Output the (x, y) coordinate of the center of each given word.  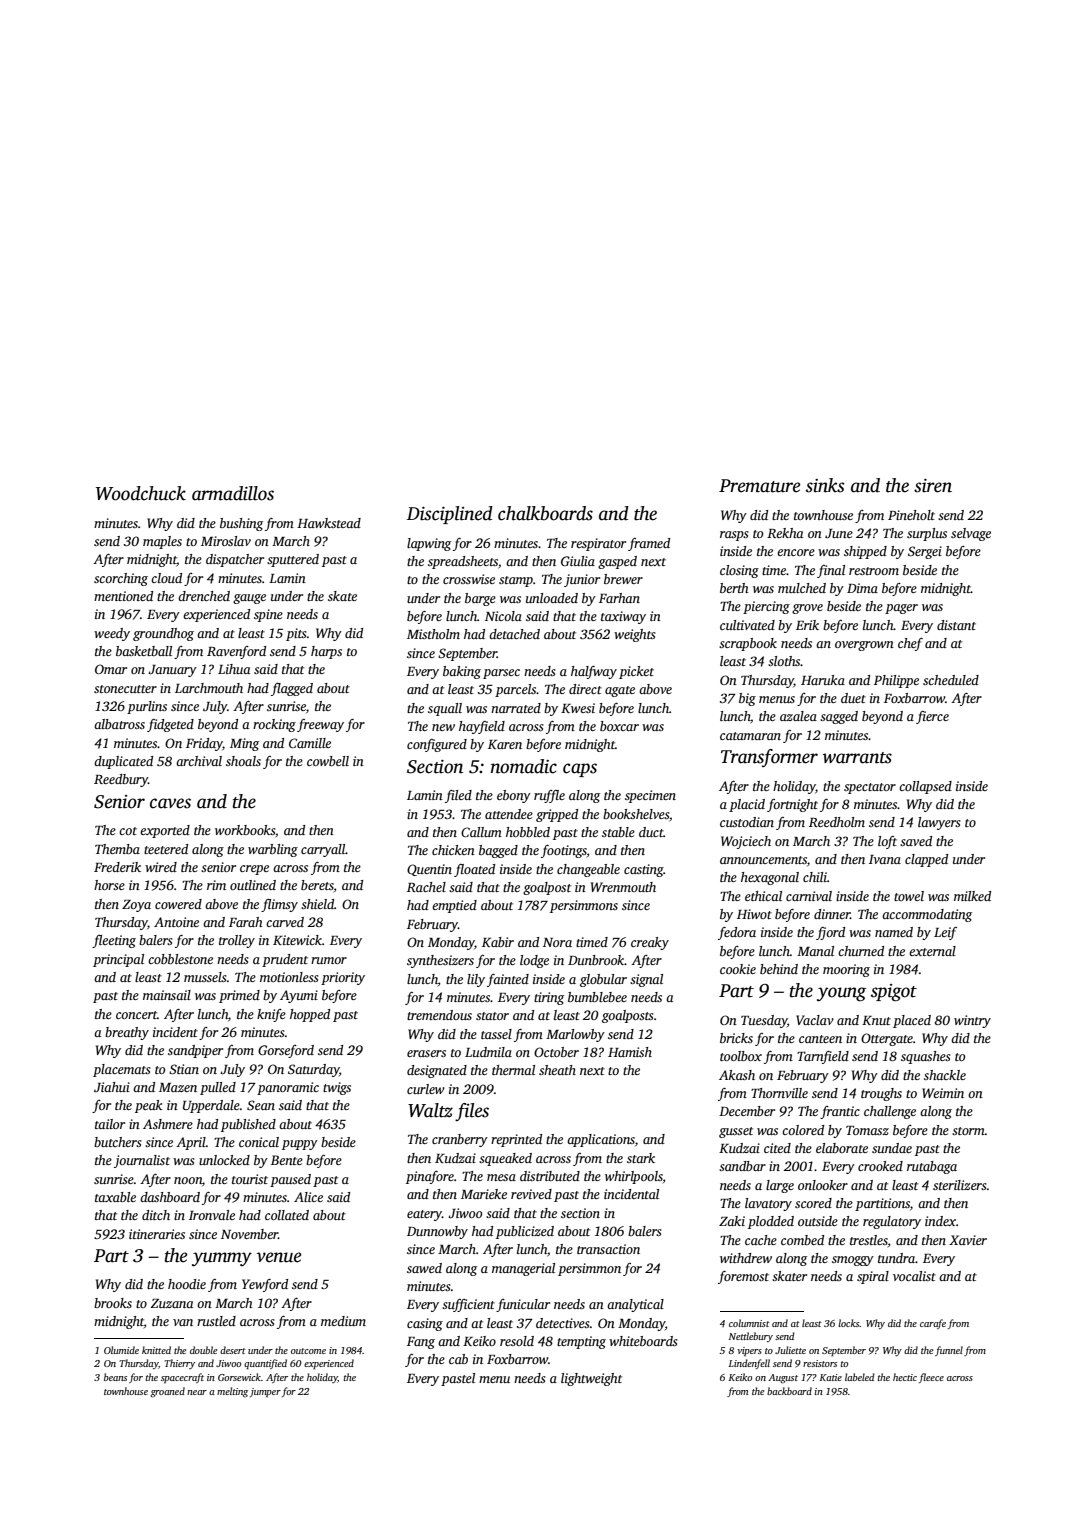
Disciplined (450, 515)
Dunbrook (596, 960)
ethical (763, 896)
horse (109, 885)
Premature (760, 486)
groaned (167, 1392)
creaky (650, 943)
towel (909, 896)
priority (343, 978)
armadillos (233, 493)
